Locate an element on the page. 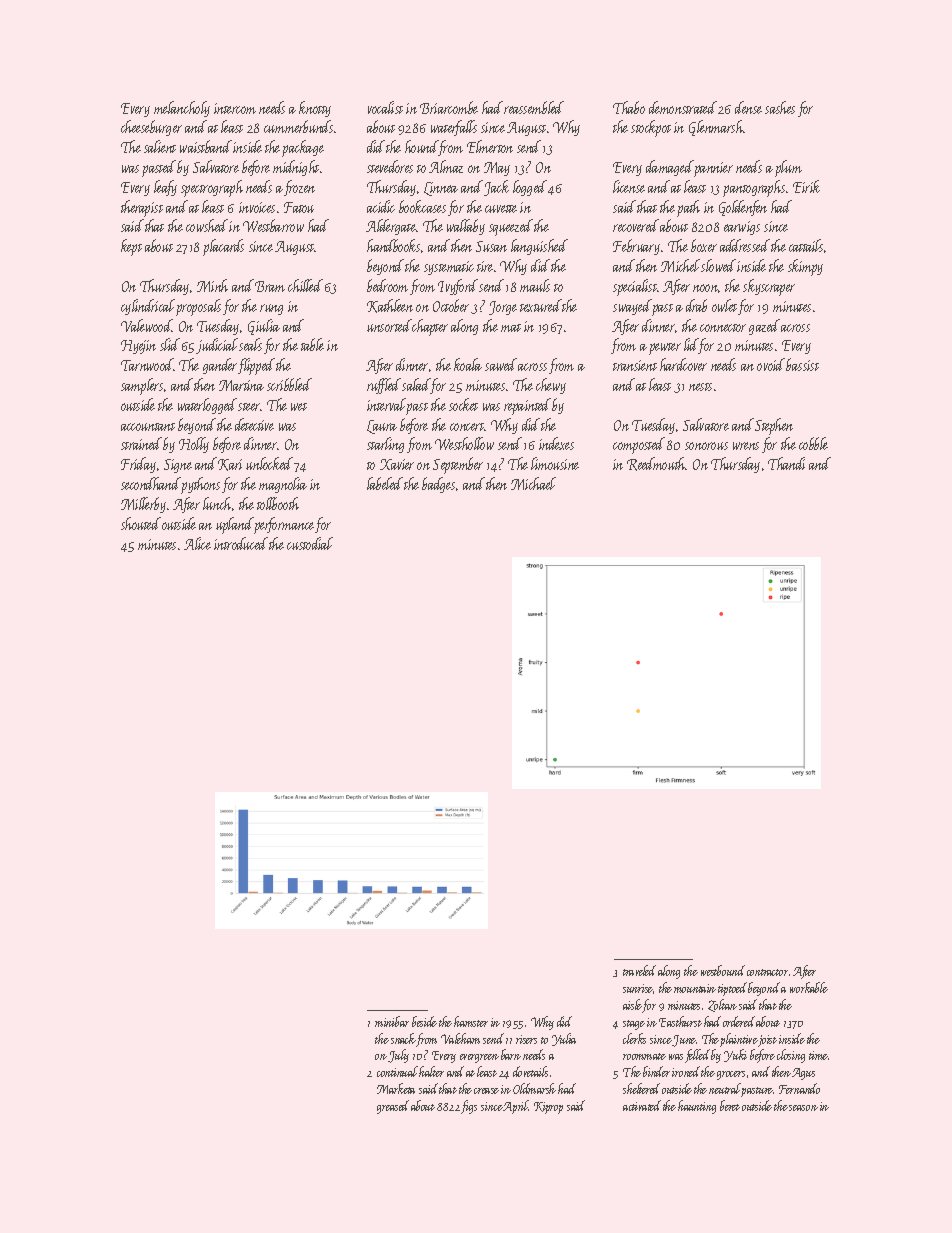 This page has height=1233, width=952. Thandi is located at coordinates (786, 463).
